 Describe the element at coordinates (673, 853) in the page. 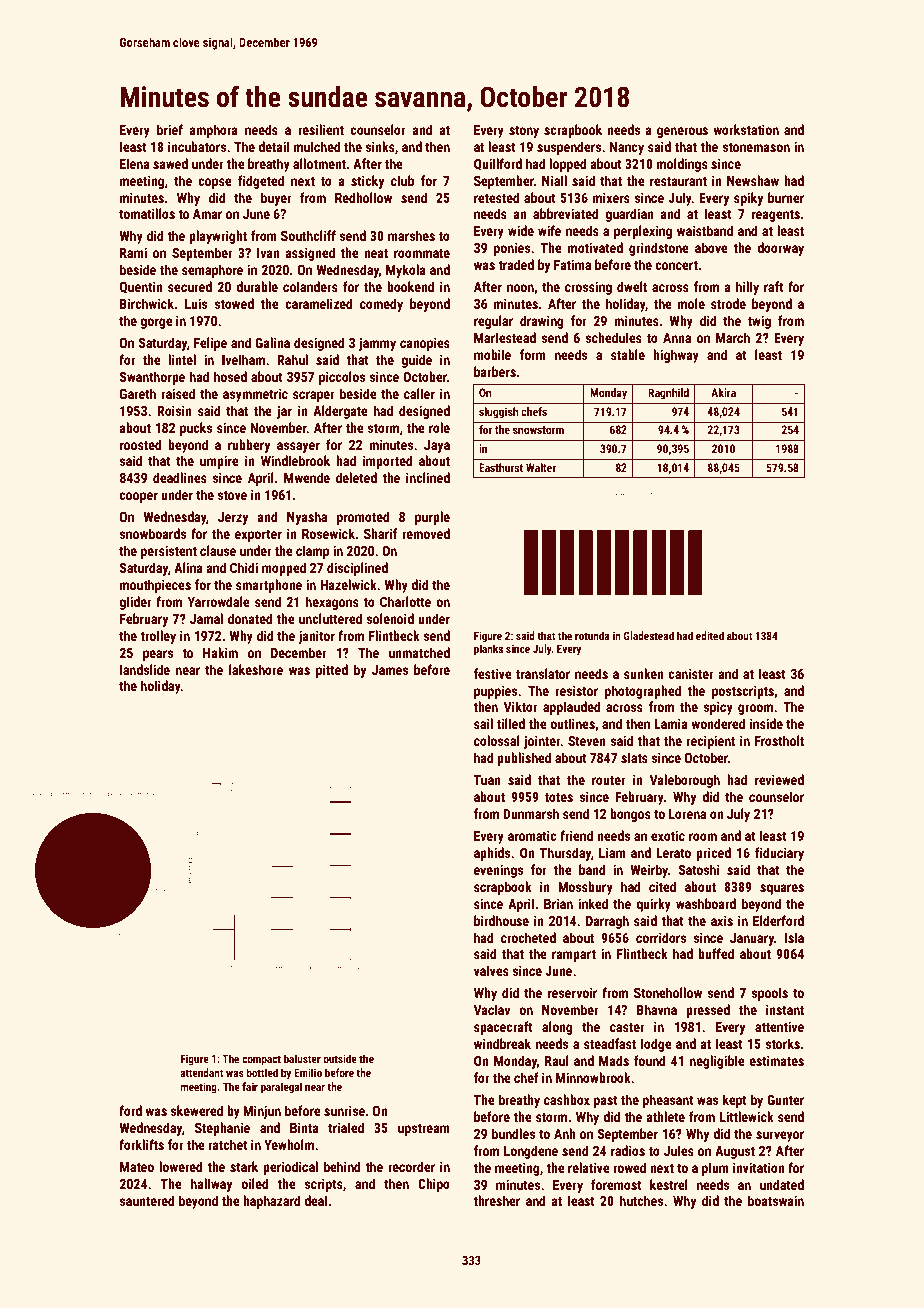

I see `Lerato` at that location.
